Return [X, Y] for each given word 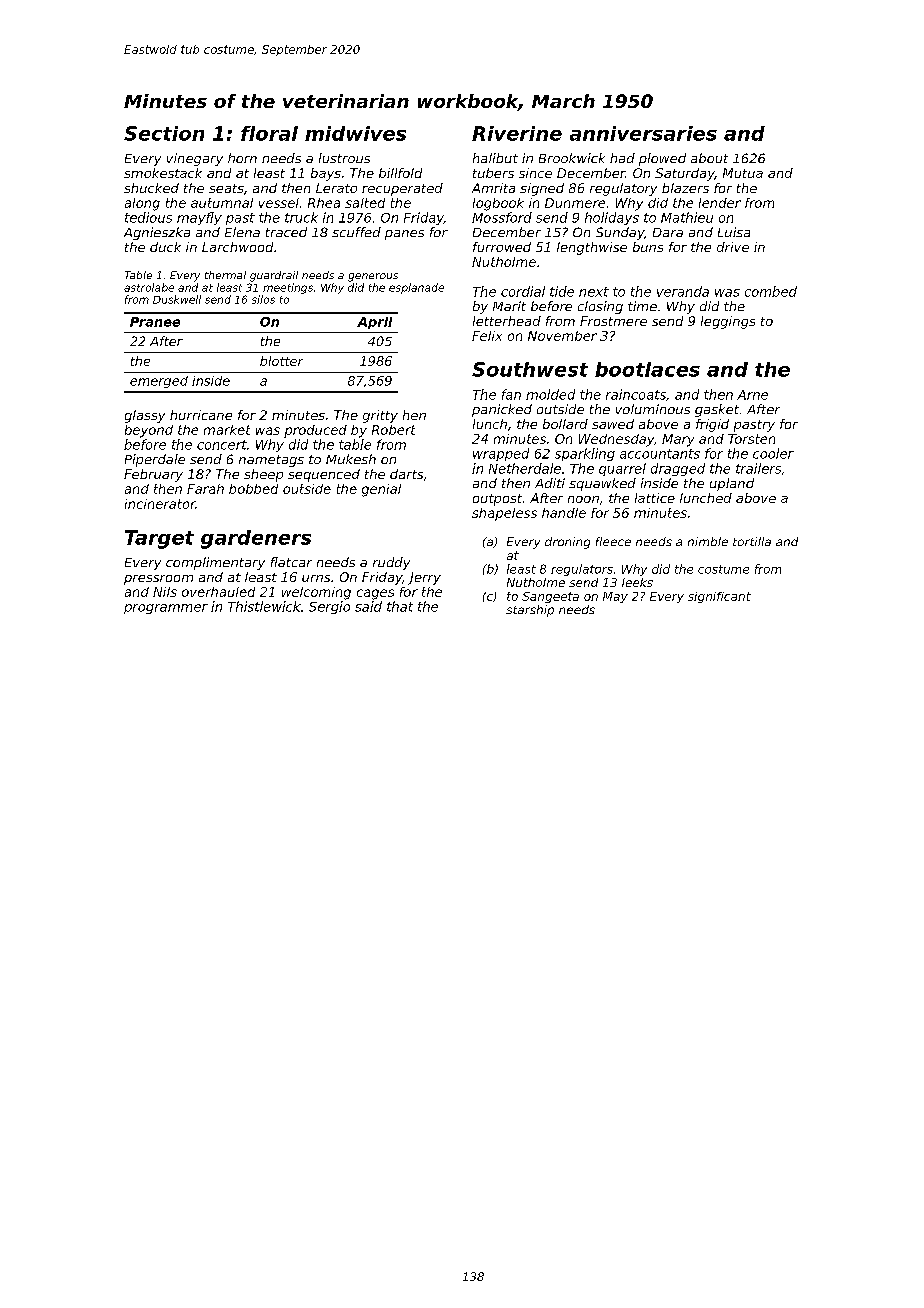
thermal [225, 275]
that [400, 606]
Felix [487, 336]
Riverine [517, 133]
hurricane [201, 415]
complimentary [215, 563]
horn [242, 158]
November [562, 336]
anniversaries [643, 133]
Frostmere [613, 321]
